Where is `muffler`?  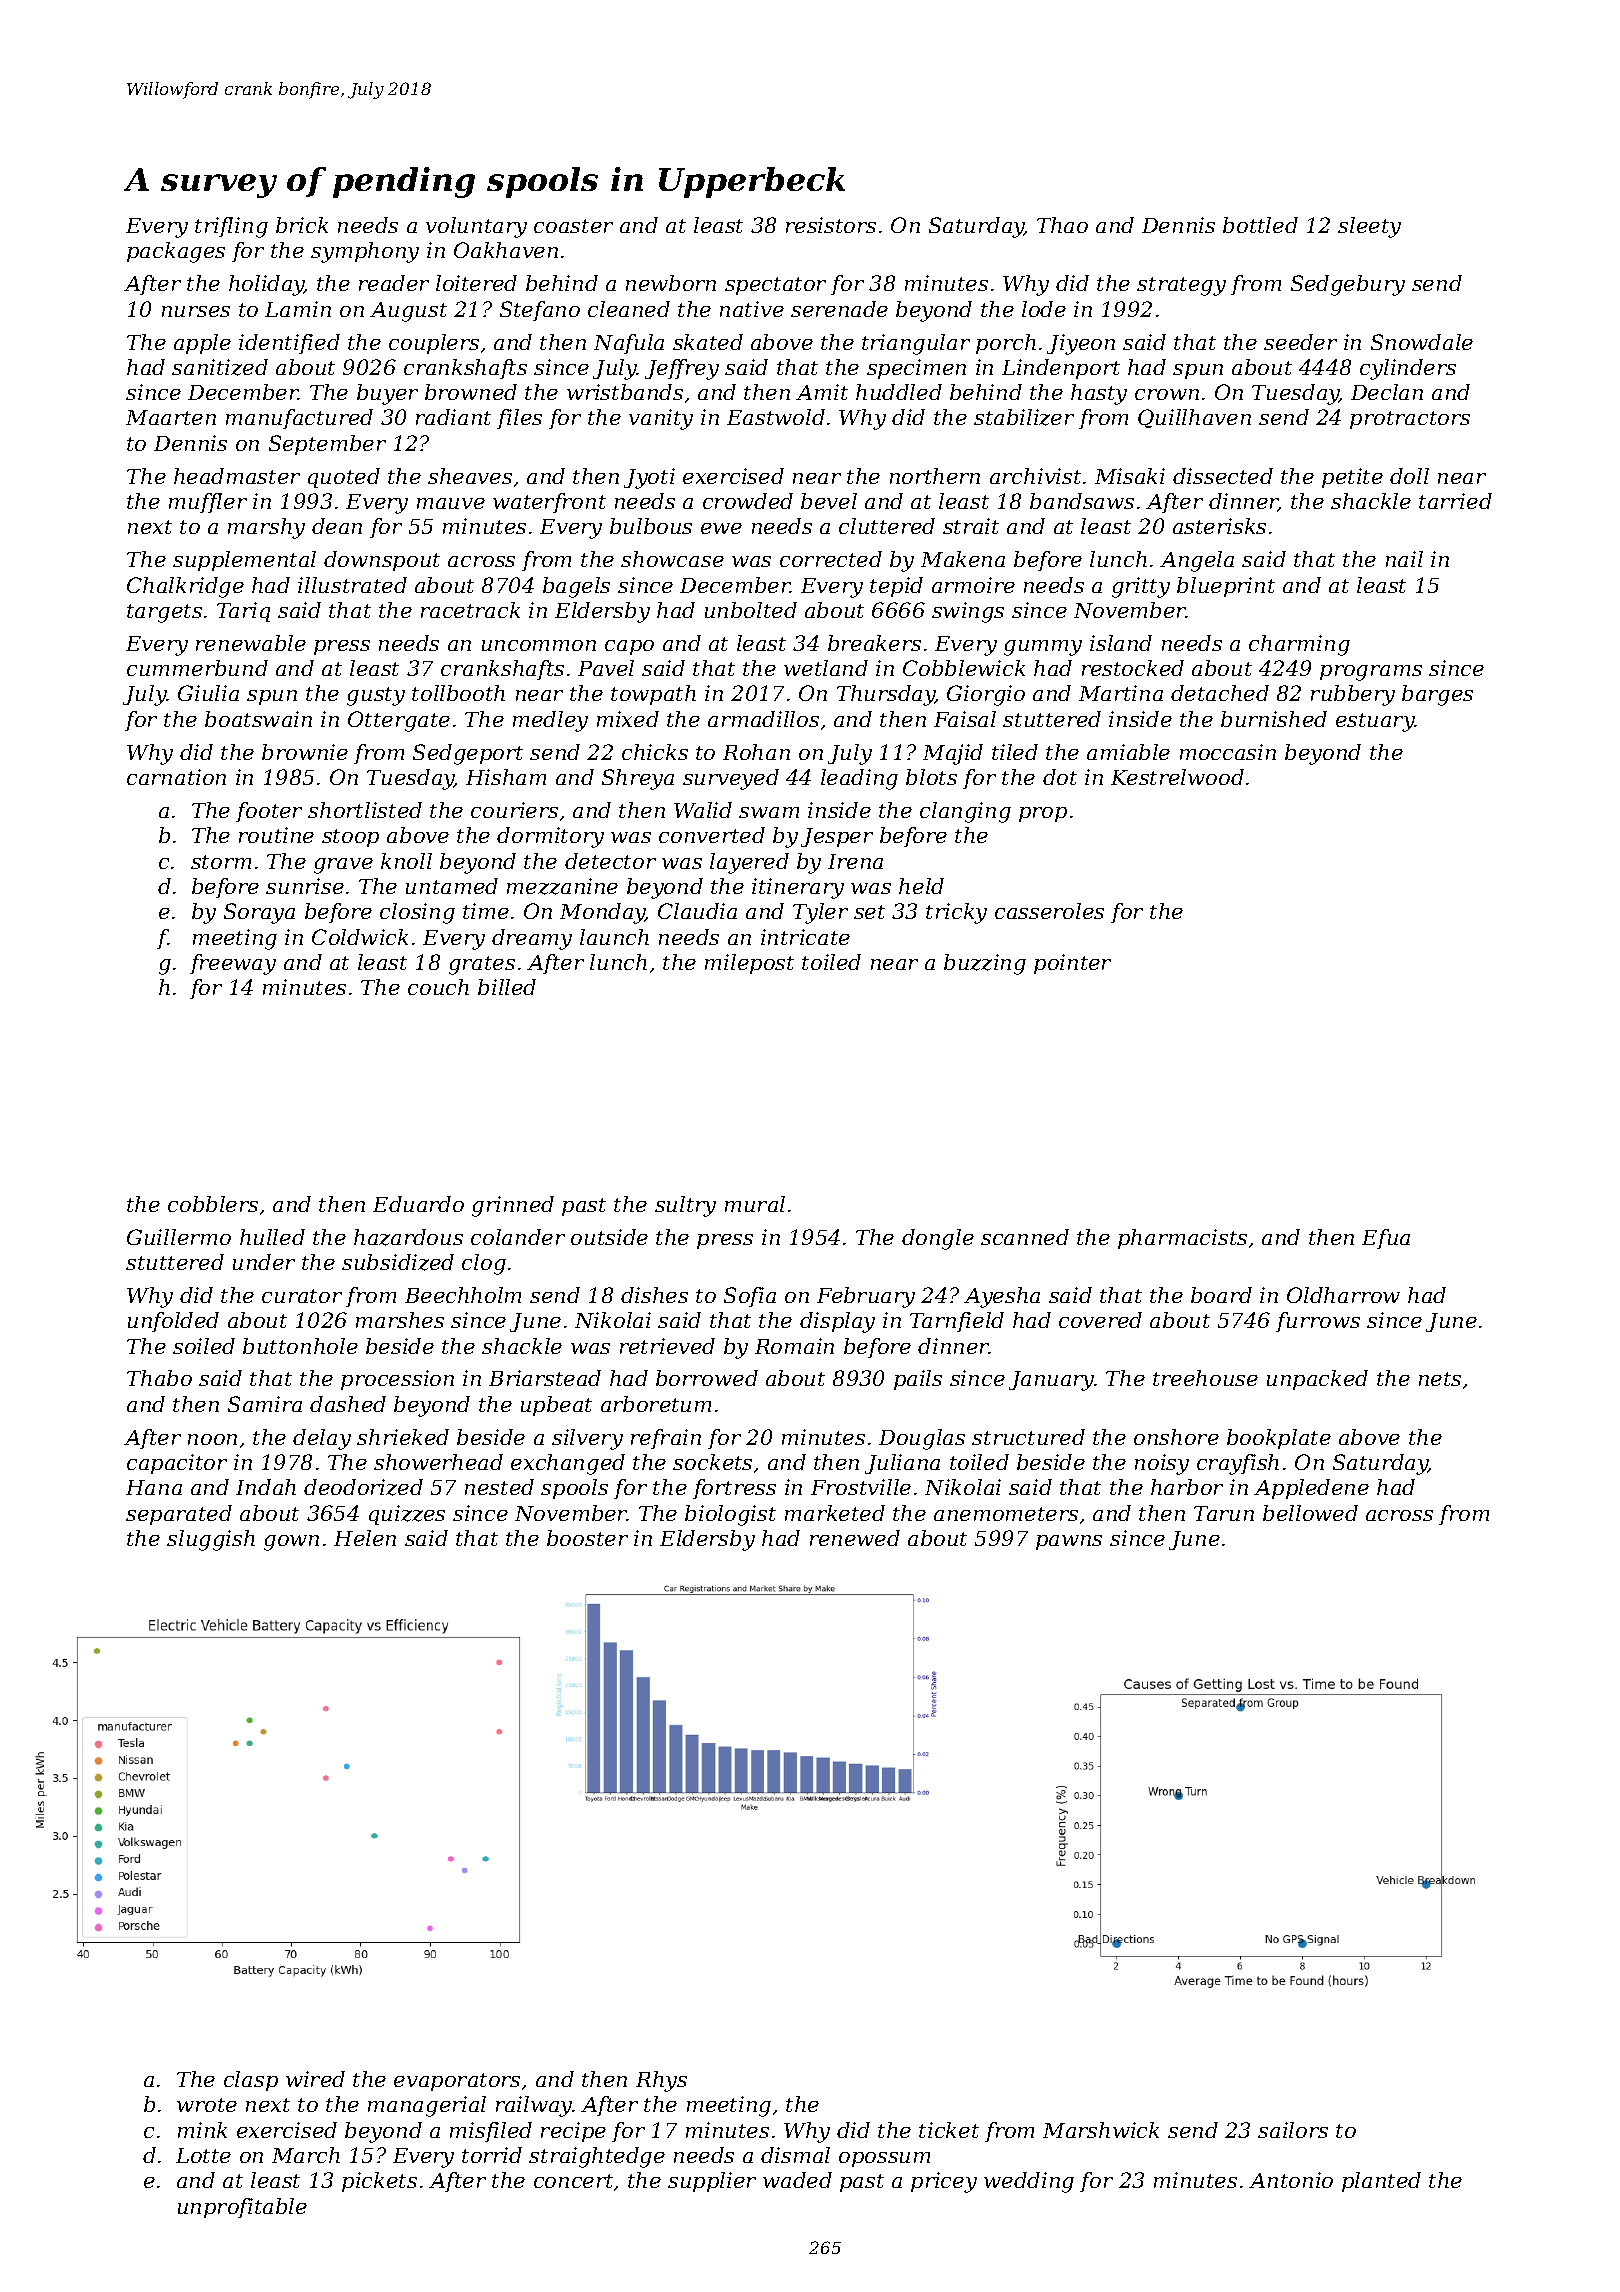
muffler is located at coordinates (208, 503).
